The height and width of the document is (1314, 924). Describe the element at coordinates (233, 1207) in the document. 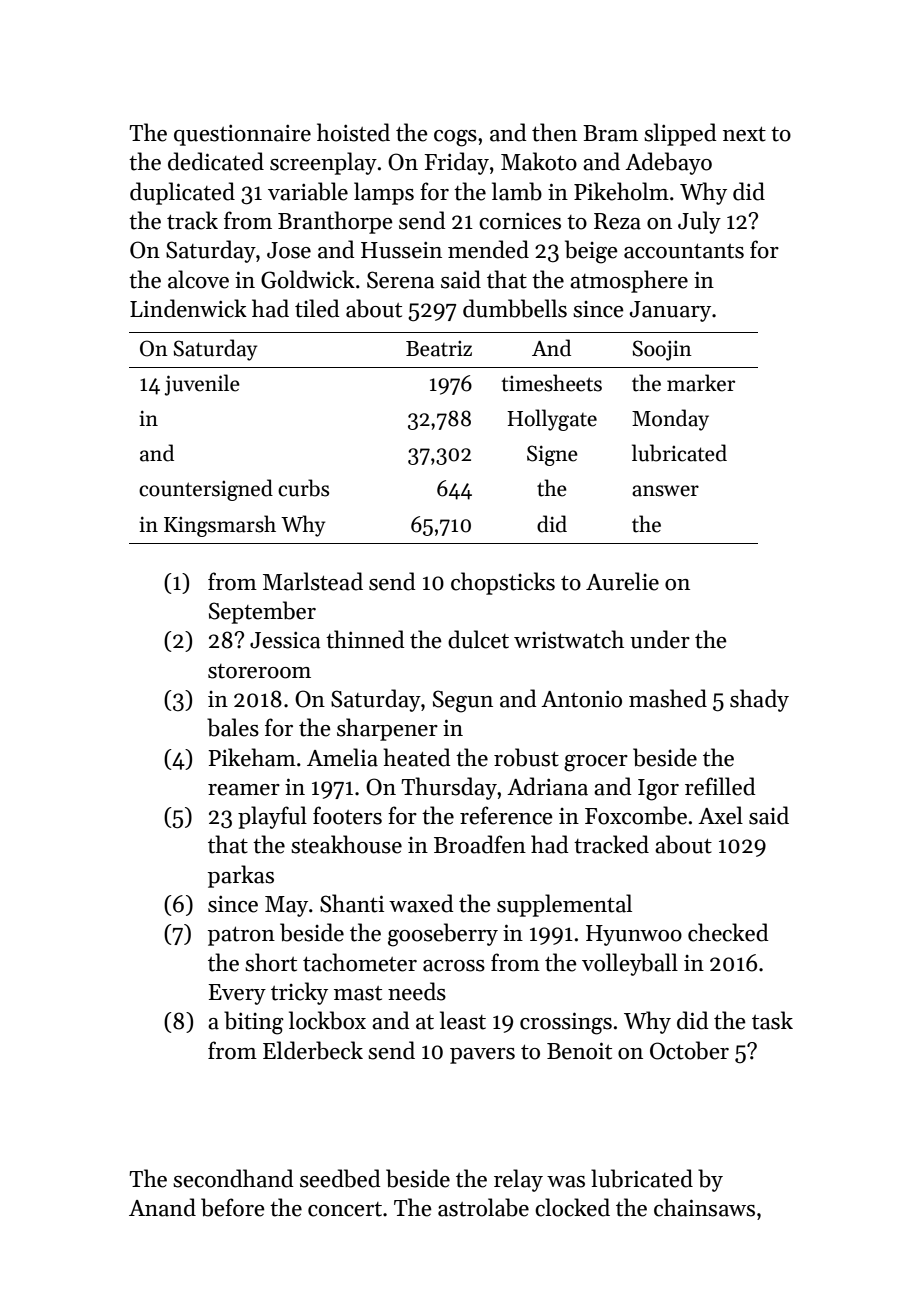

I see `before` at that location.
